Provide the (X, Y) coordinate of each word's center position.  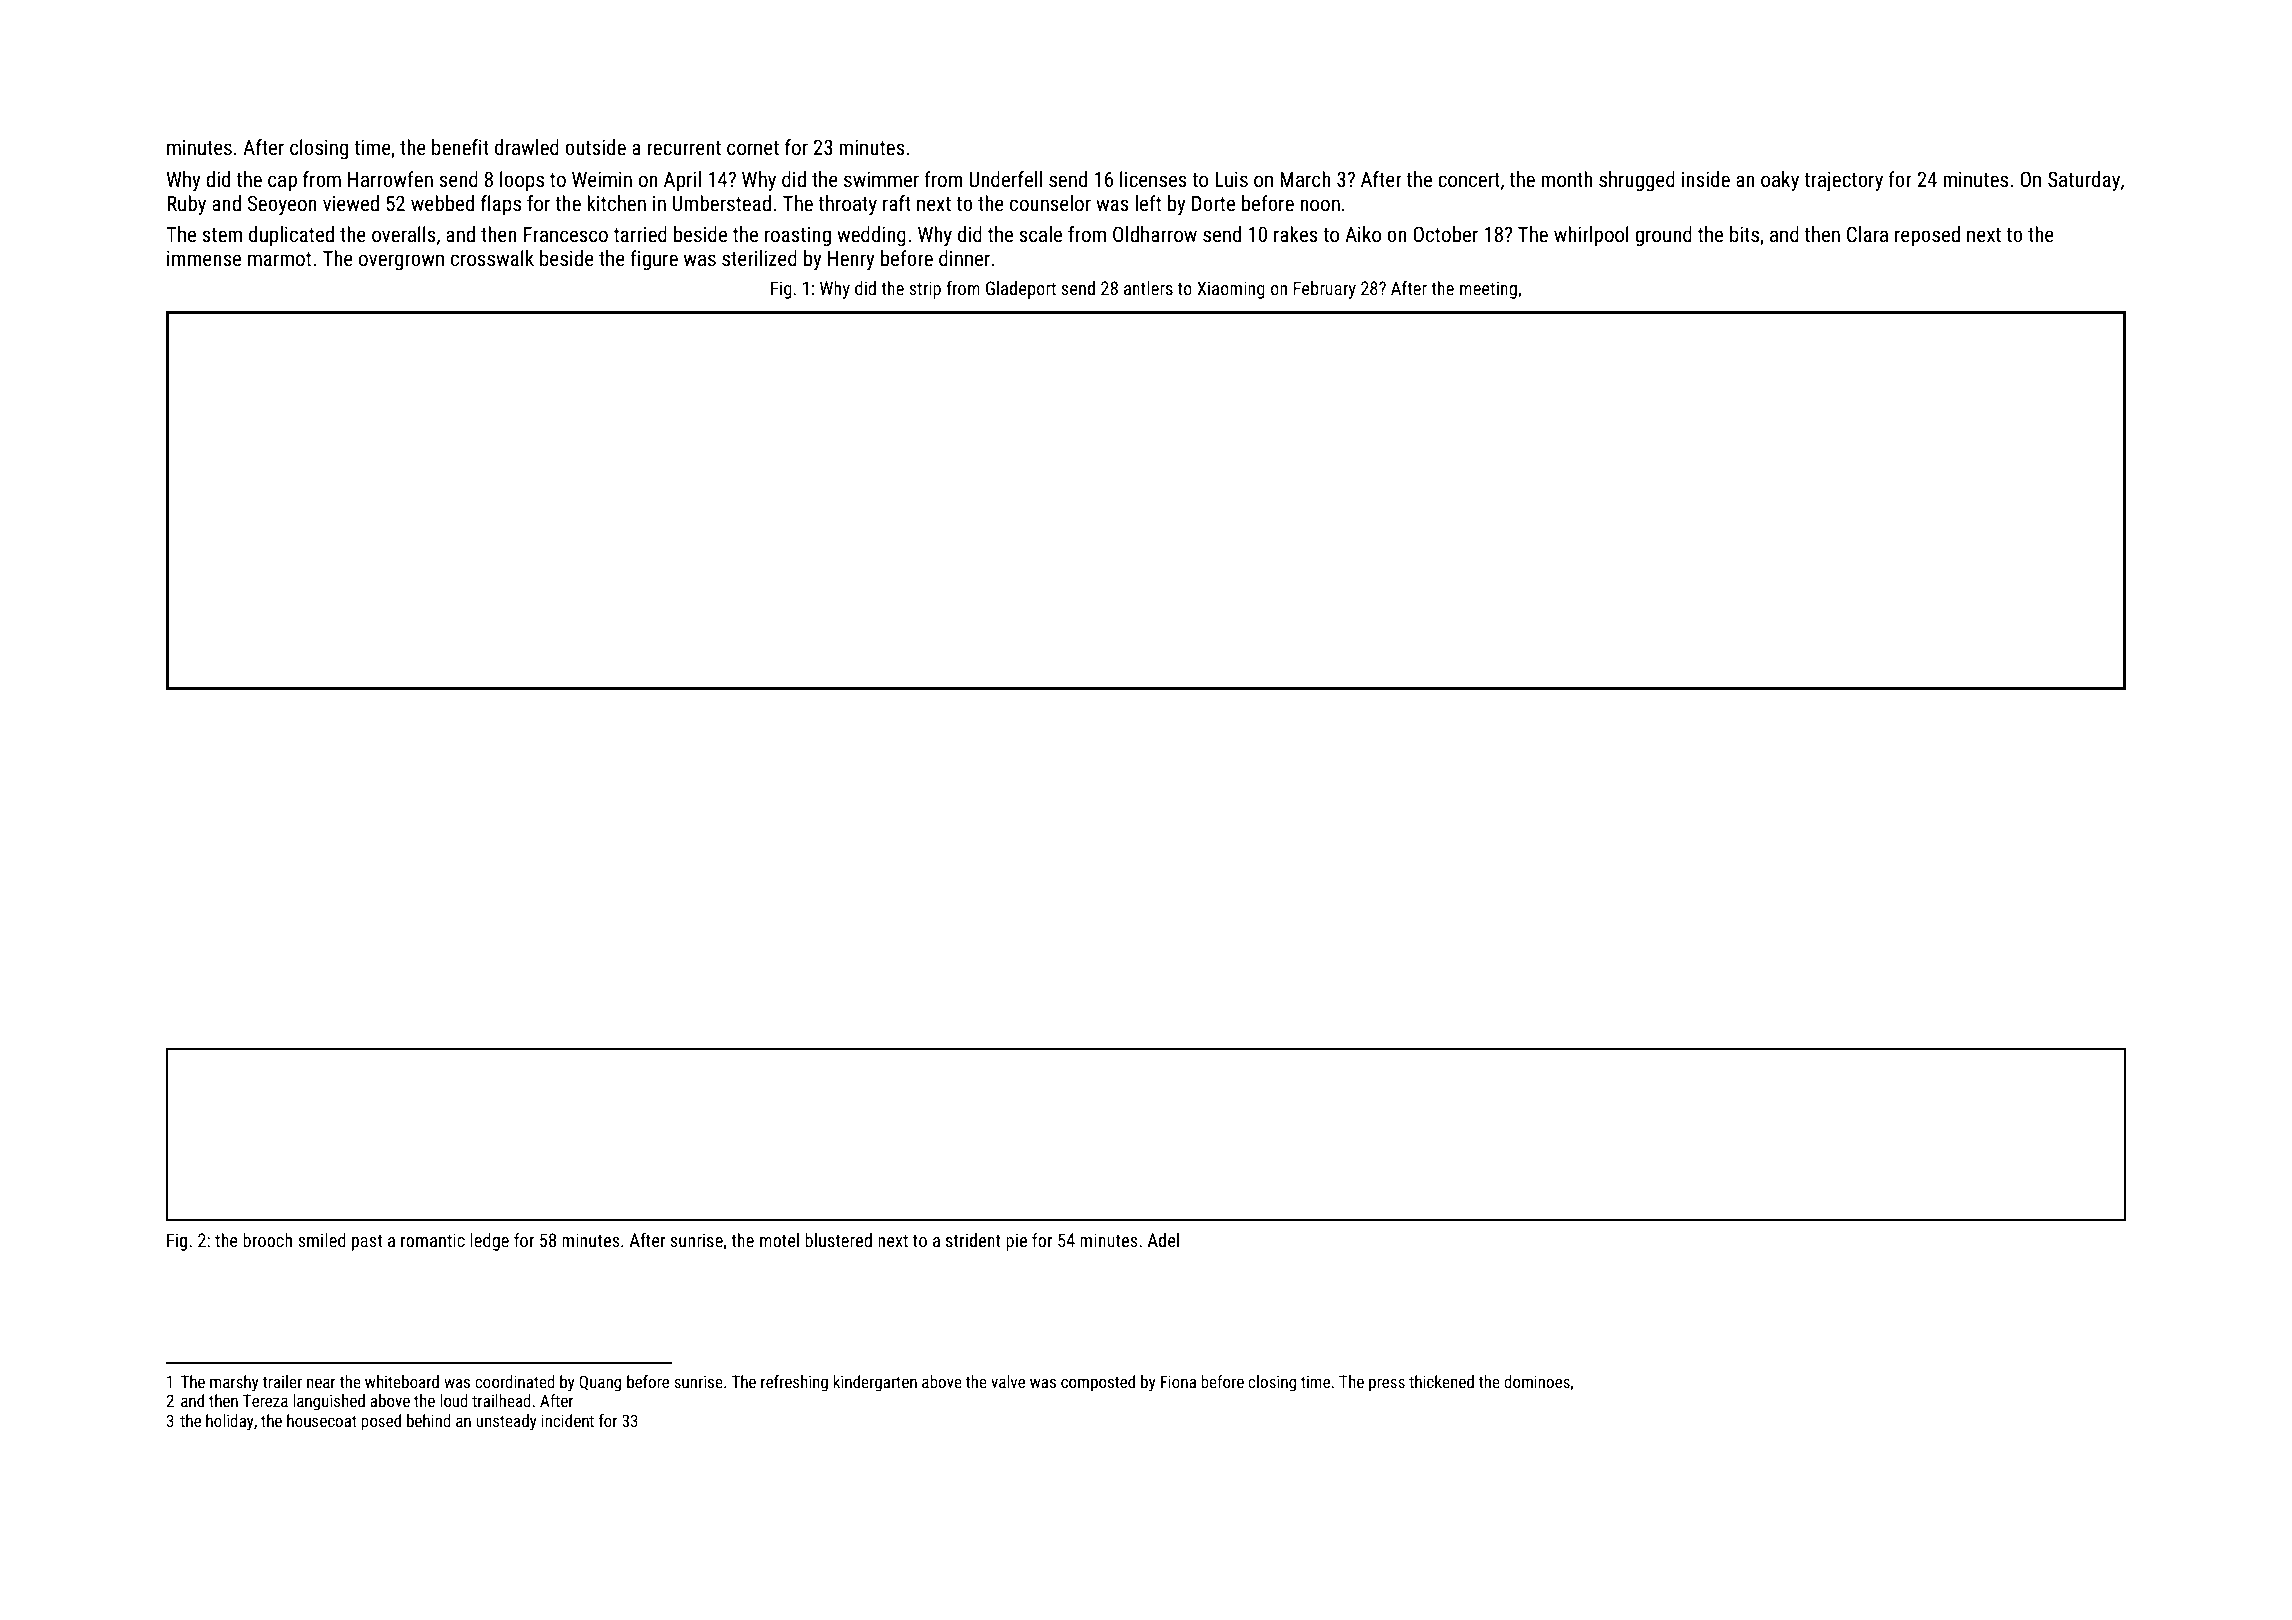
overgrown (401, 262)
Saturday (2084, 181)
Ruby (186, 205)
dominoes (1537, 1381)
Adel (1163, 1240)
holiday (230, 1422)
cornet (753, 148)
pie (1016, 1242)
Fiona (1178, 1381)
